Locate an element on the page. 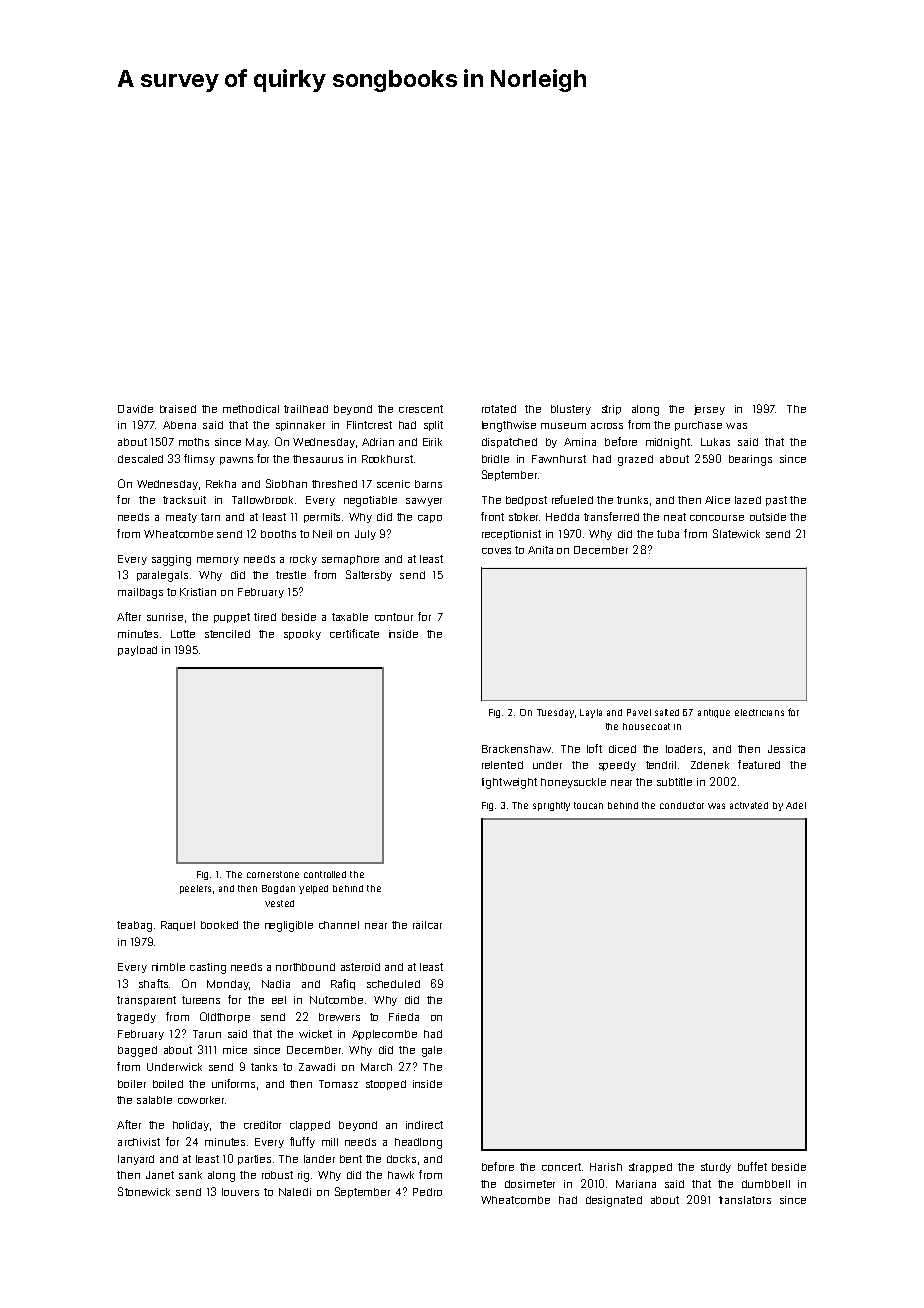 This image has height=1308, width=924. strip is located at coordinates (611, 410).
